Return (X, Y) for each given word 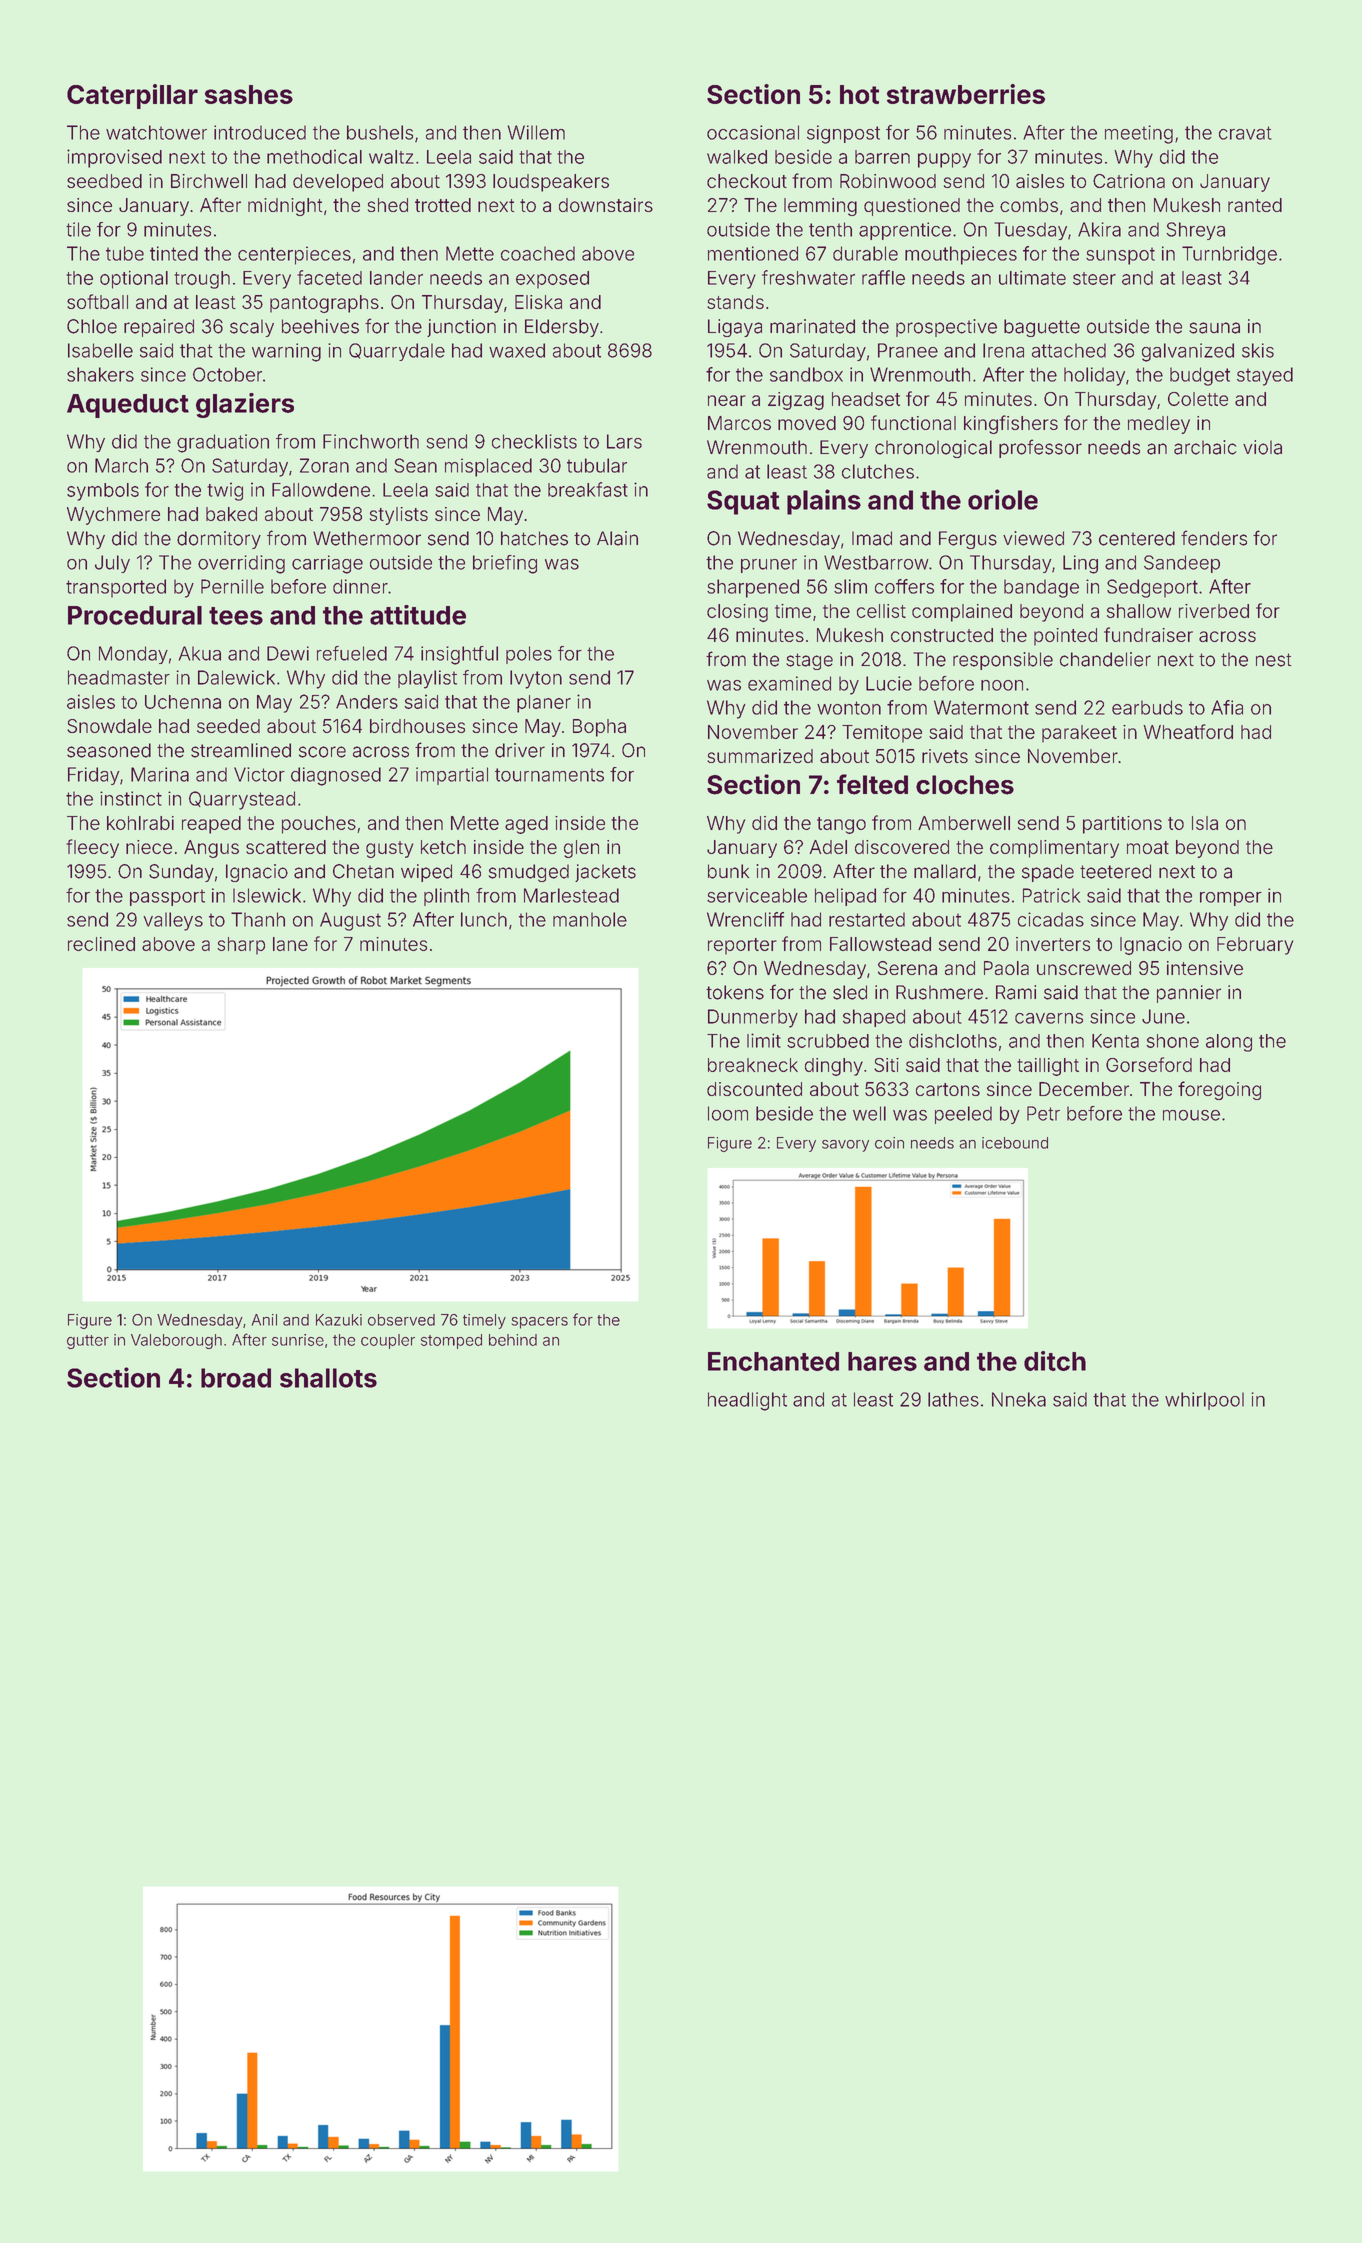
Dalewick (236, 677)
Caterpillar (132, 96)
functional (913, 422)
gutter (88, 1342)
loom (728, 1113)
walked (737, 157)
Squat (743, 502)
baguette (1042, 328)
